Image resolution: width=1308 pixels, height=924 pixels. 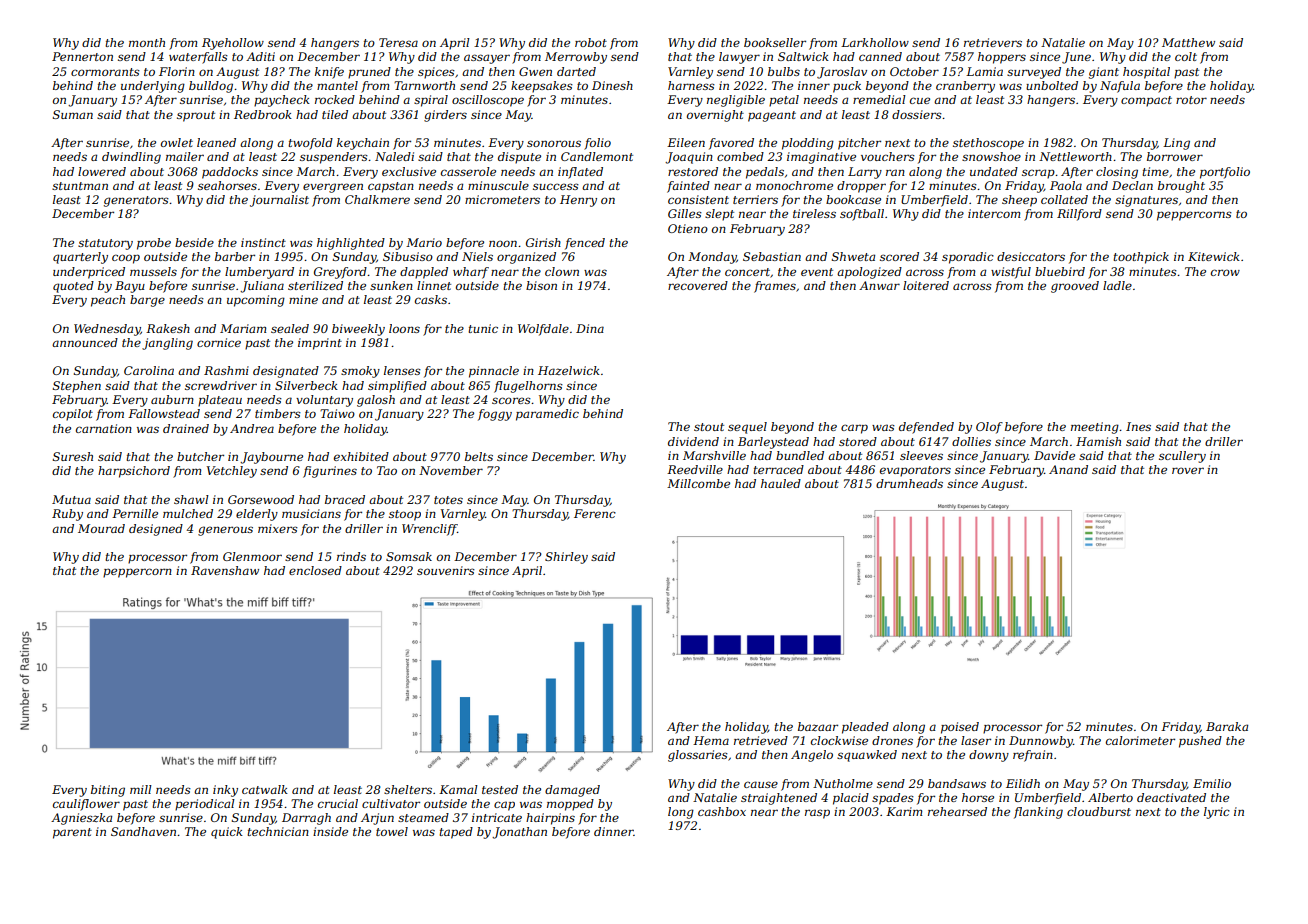 What do you see at coordinates (591, 42) in the image?
I see `robot` at bounding box center [591, 42].
